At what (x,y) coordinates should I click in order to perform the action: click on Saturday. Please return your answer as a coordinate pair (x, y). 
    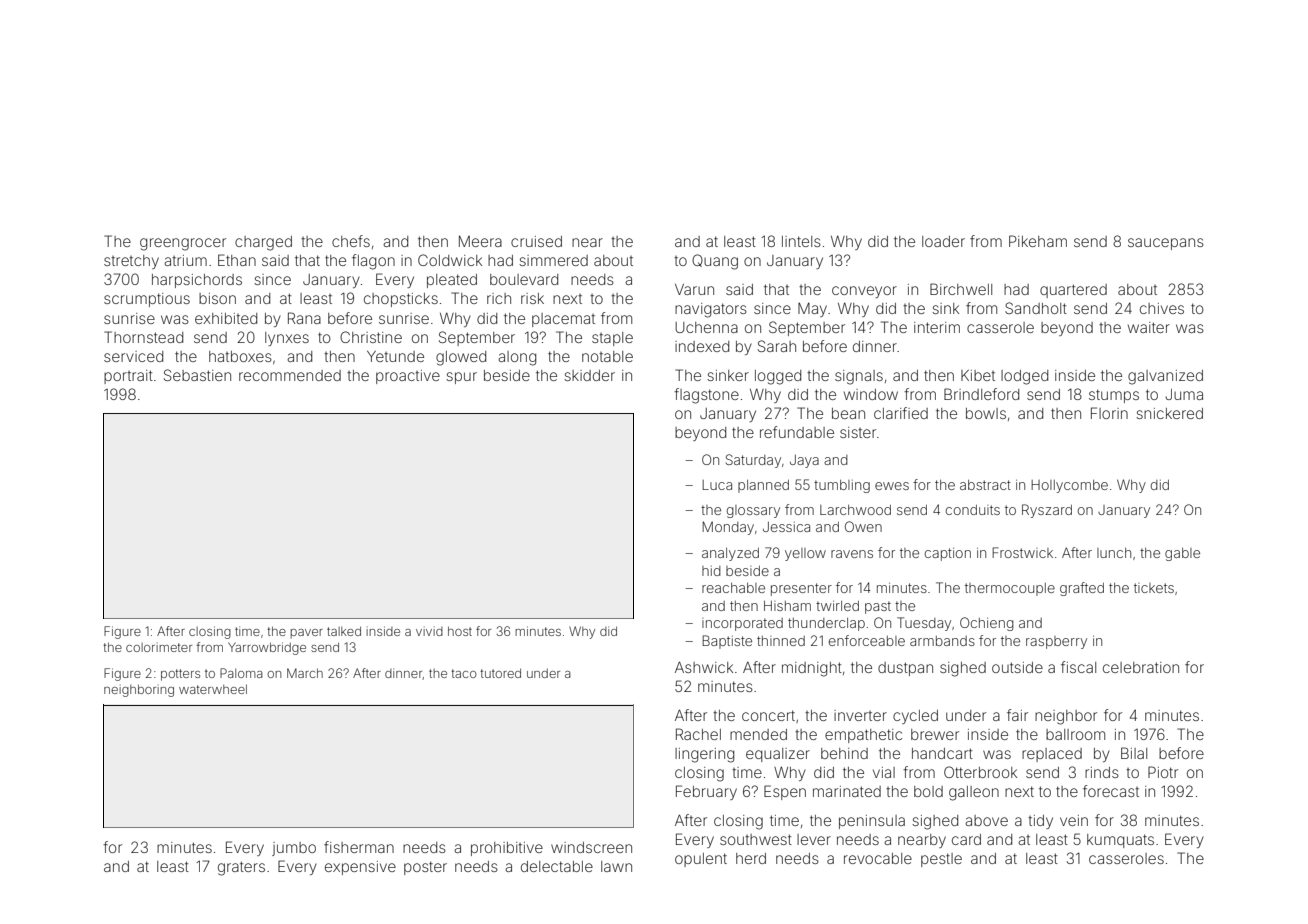
    Looking at the image, I should click on (753, 461).
